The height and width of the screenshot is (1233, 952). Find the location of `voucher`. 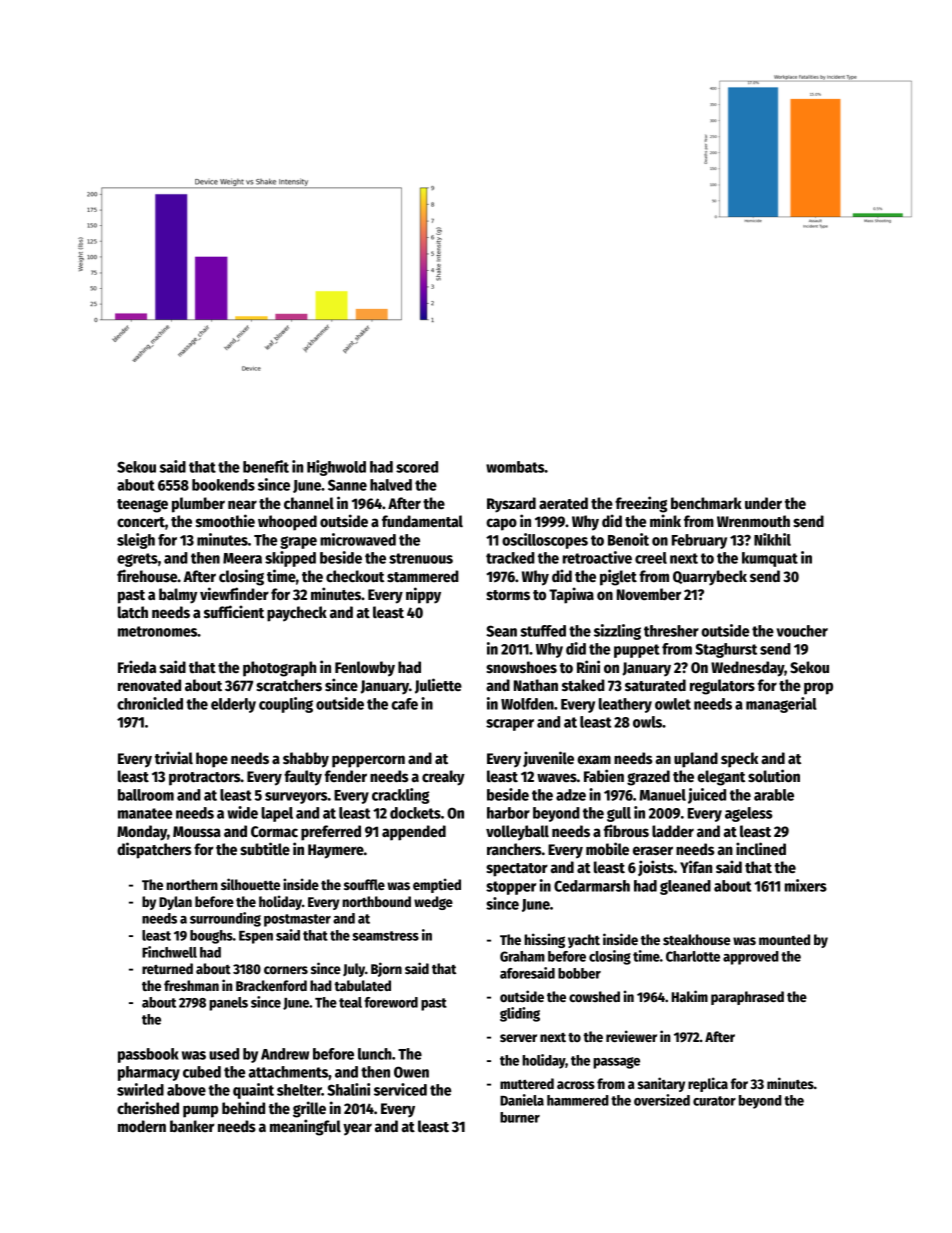

voucher is located at coordinates (802, 631).
